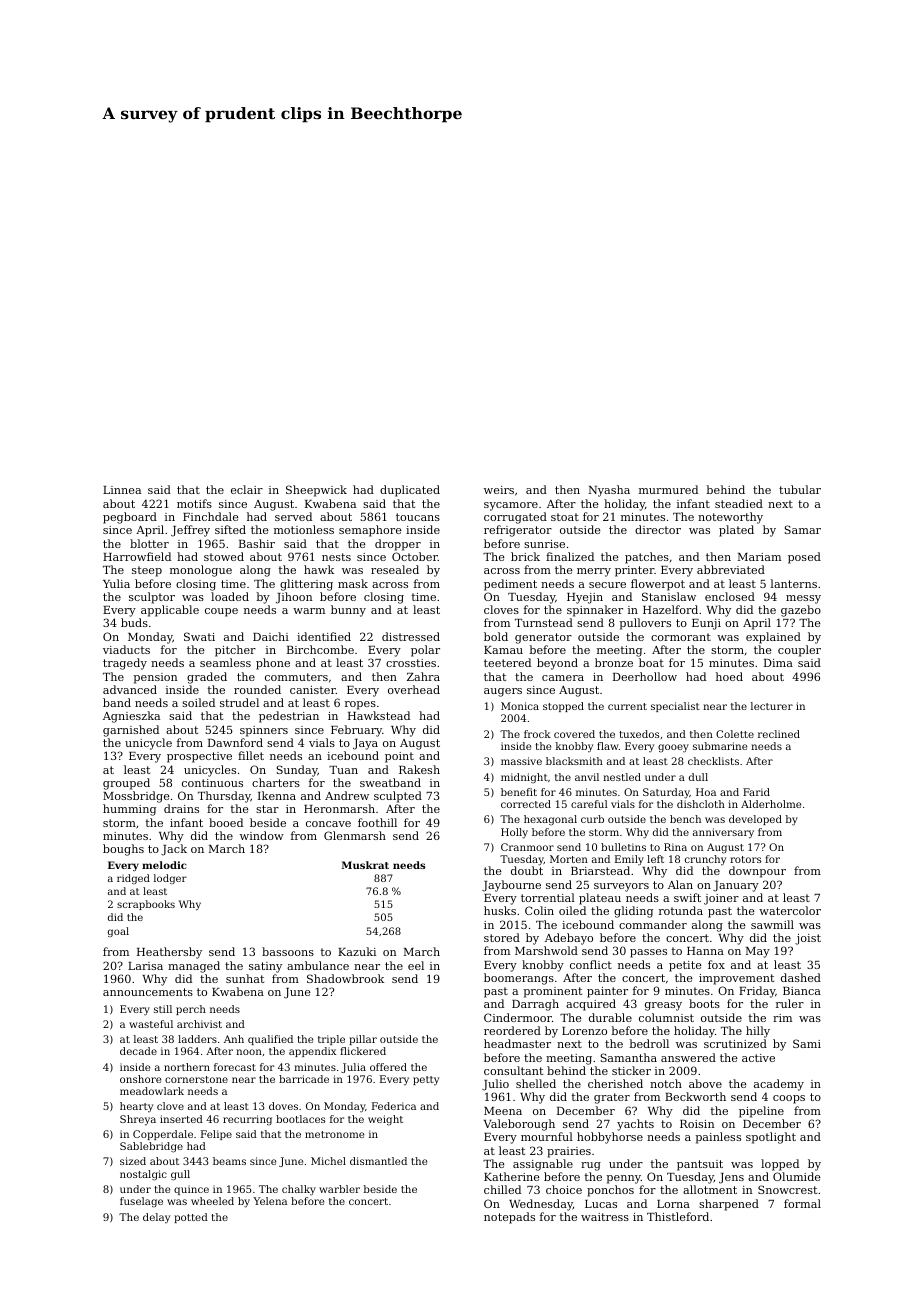 Image resolution: width=924 pixels, height=1308 pixels. What do you see at coordinates (170, 879) in the page?
I see `lodger` at bounding box center [170, 879].
